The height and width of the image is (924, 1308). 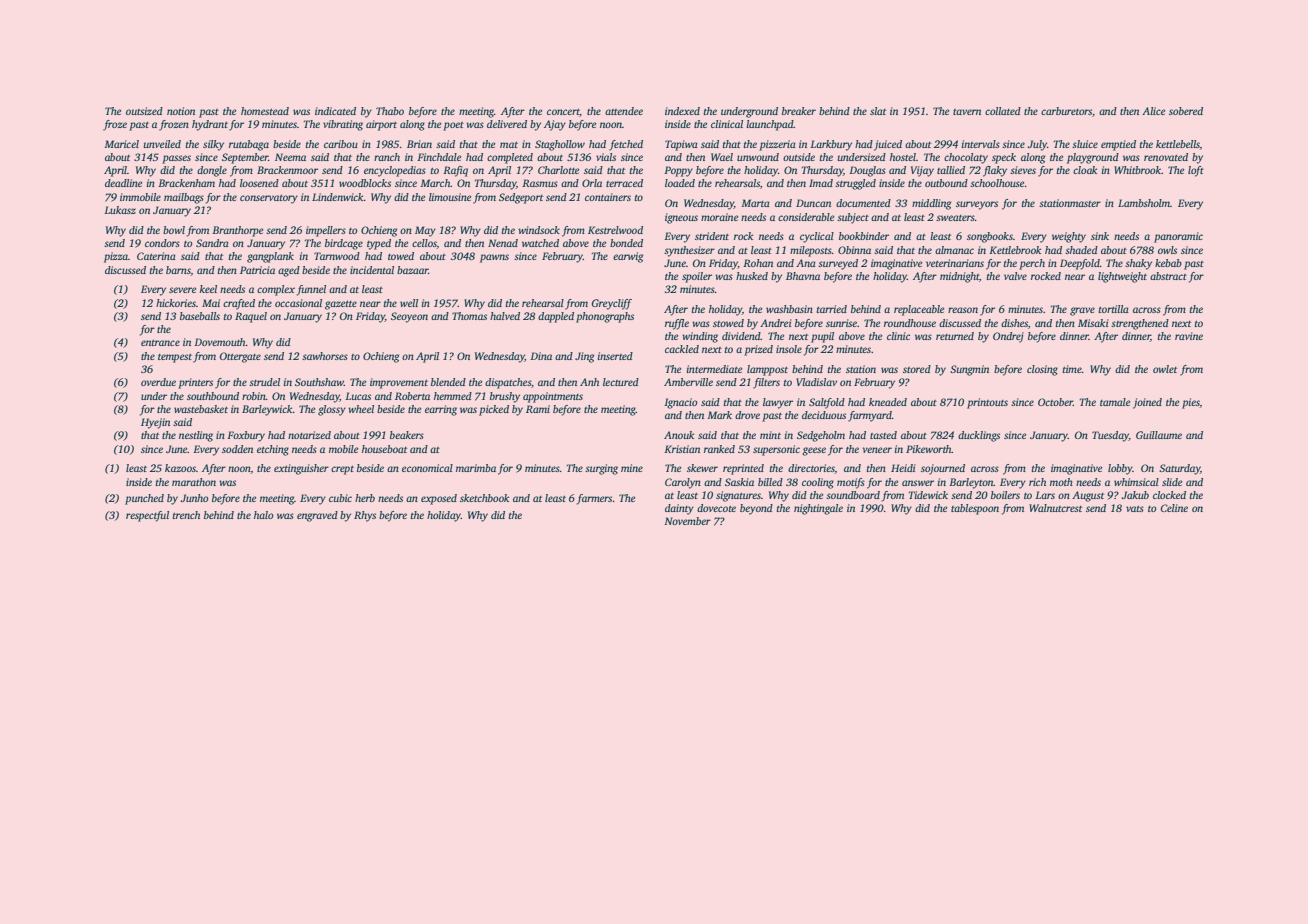 What do you see at coordinates (853, 495) in the image?
I see `soundboard` at bounding box center [853, 495].
